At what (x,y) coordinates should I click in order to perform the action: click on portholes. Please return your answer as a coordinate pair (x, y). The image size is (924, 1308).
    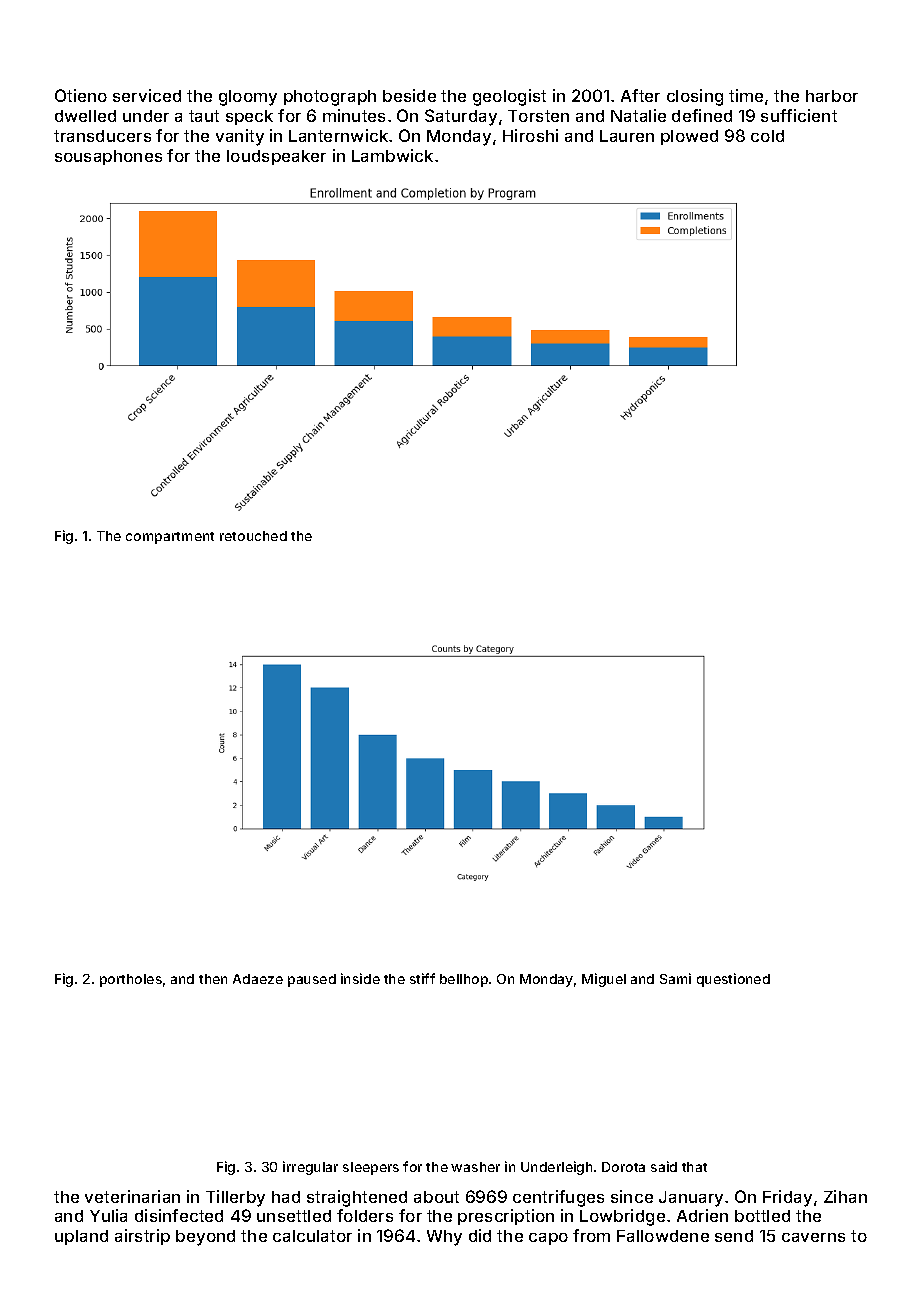
    Looking at the image, I should click on (131, 980).
